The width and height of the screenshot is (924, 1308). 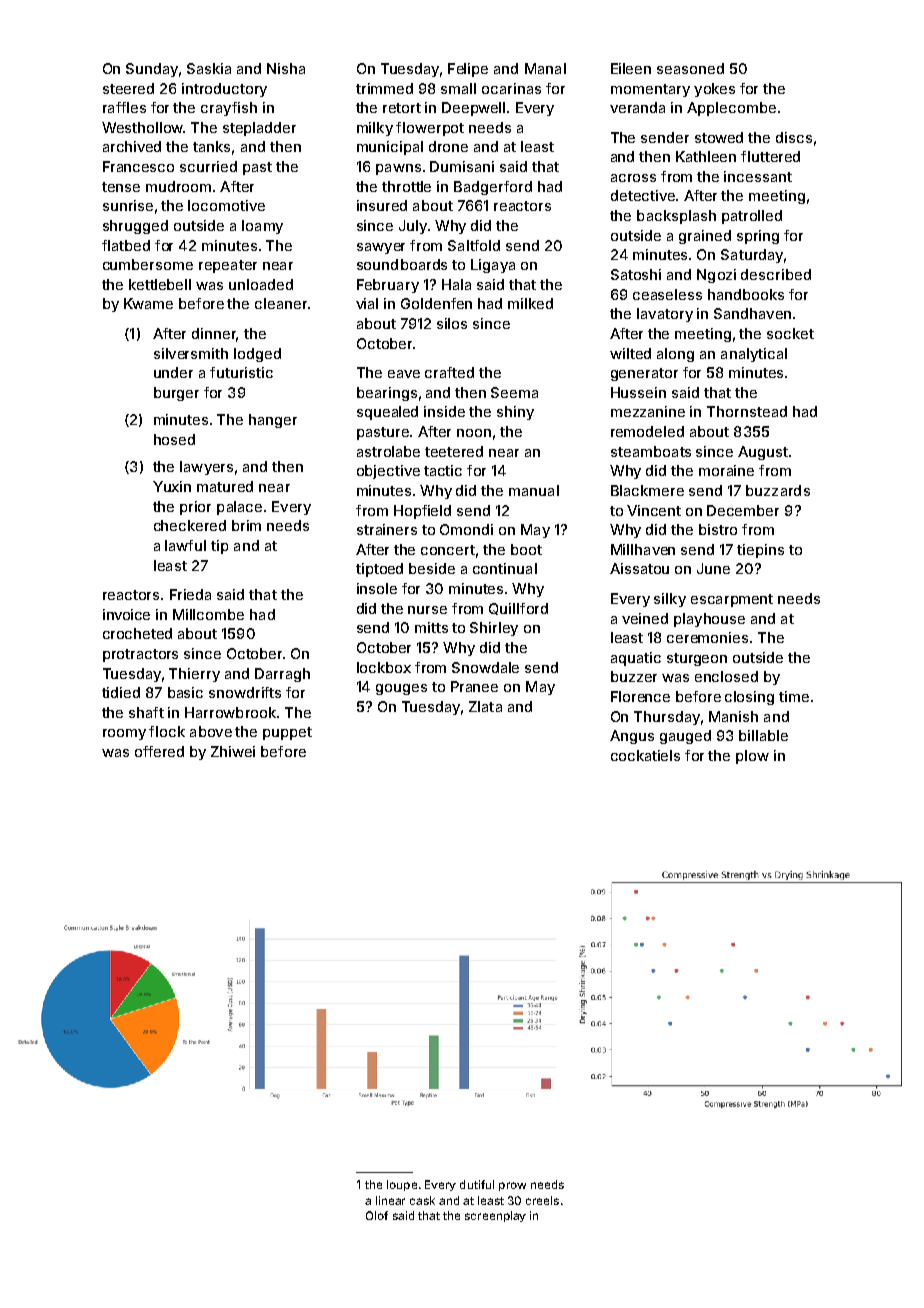 I want to click on tidied, so click(x=121, y=692).
